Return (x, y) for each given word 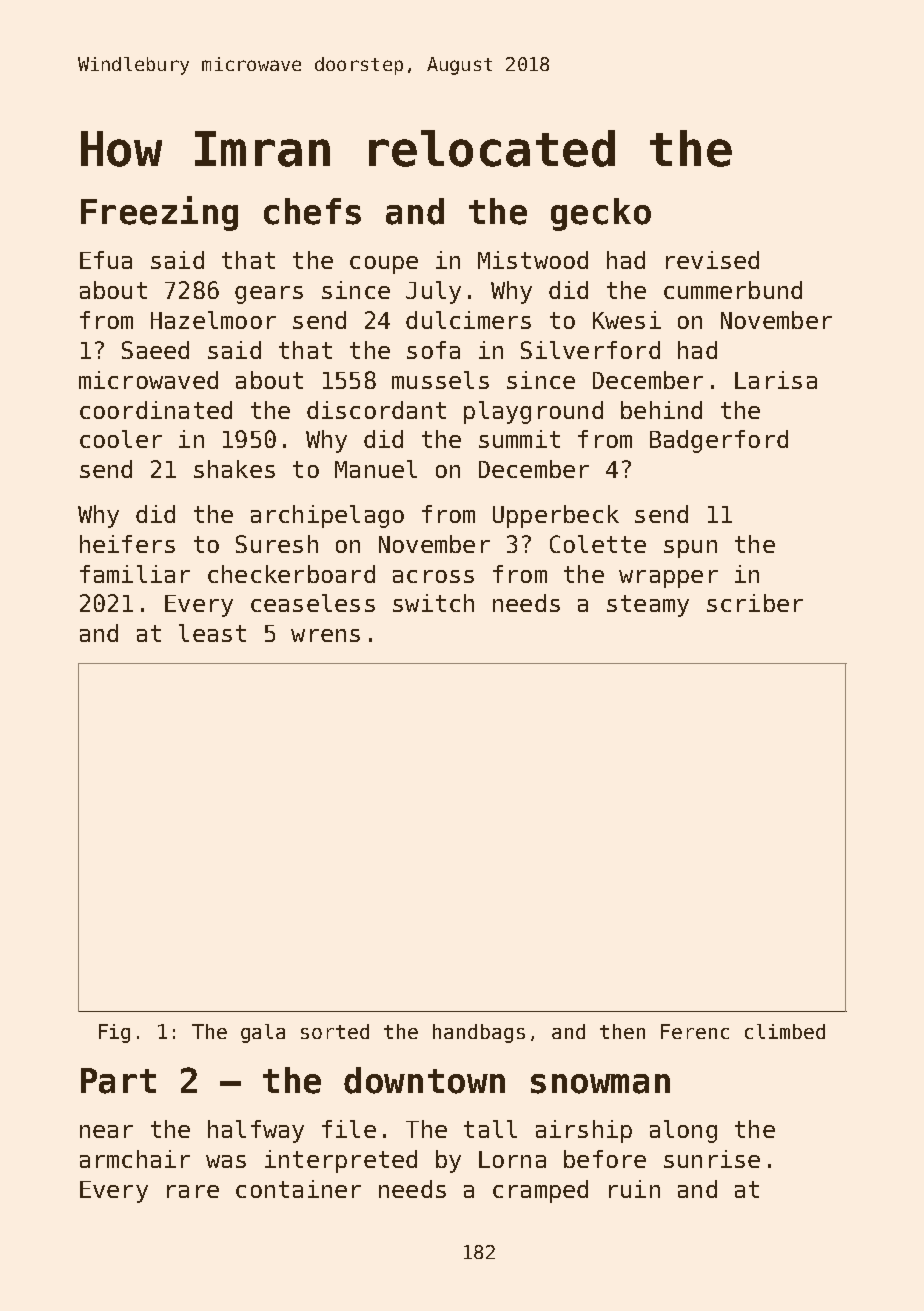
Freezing (159, 213)
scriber (755, 603)
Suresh (277, 544)
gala (263, 1033)
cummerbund (733, 290)
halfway (256, 1131)
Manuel (376, 469)
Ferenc (695, 1031)
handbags (479, 1033)
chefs (312, 211)
